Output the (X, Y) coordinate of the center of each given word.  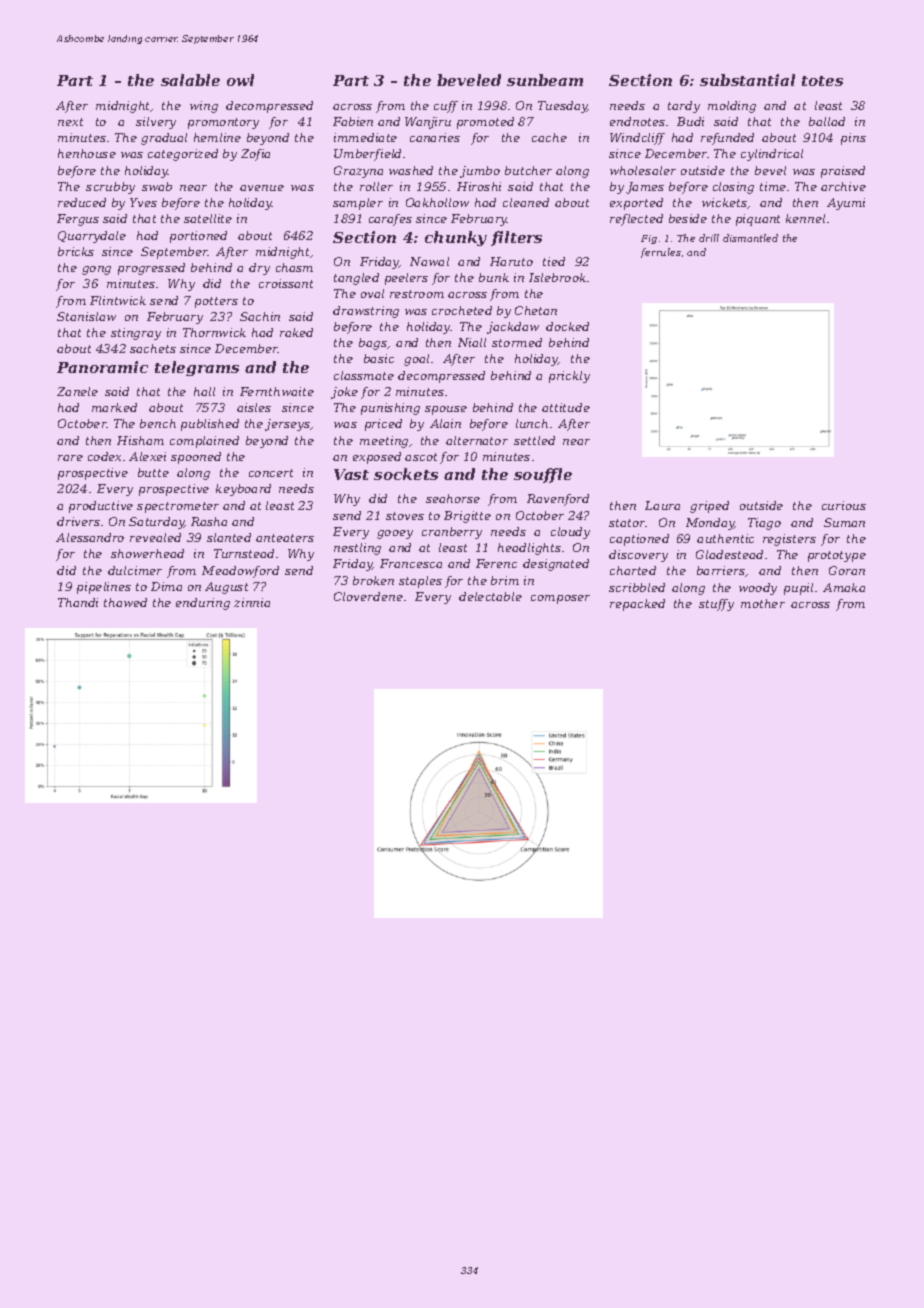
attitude (566, 407)
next (70, 122)
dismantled (750, 238)
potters (216, 302)
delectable (490, 596)
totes (822, 81)
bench (158, 423)
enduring (203, 604)
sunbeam (545, 80)
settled (534, 440)
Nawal (429, 261)
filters (516, 238)
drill (709, 238)
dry (259, 269)
